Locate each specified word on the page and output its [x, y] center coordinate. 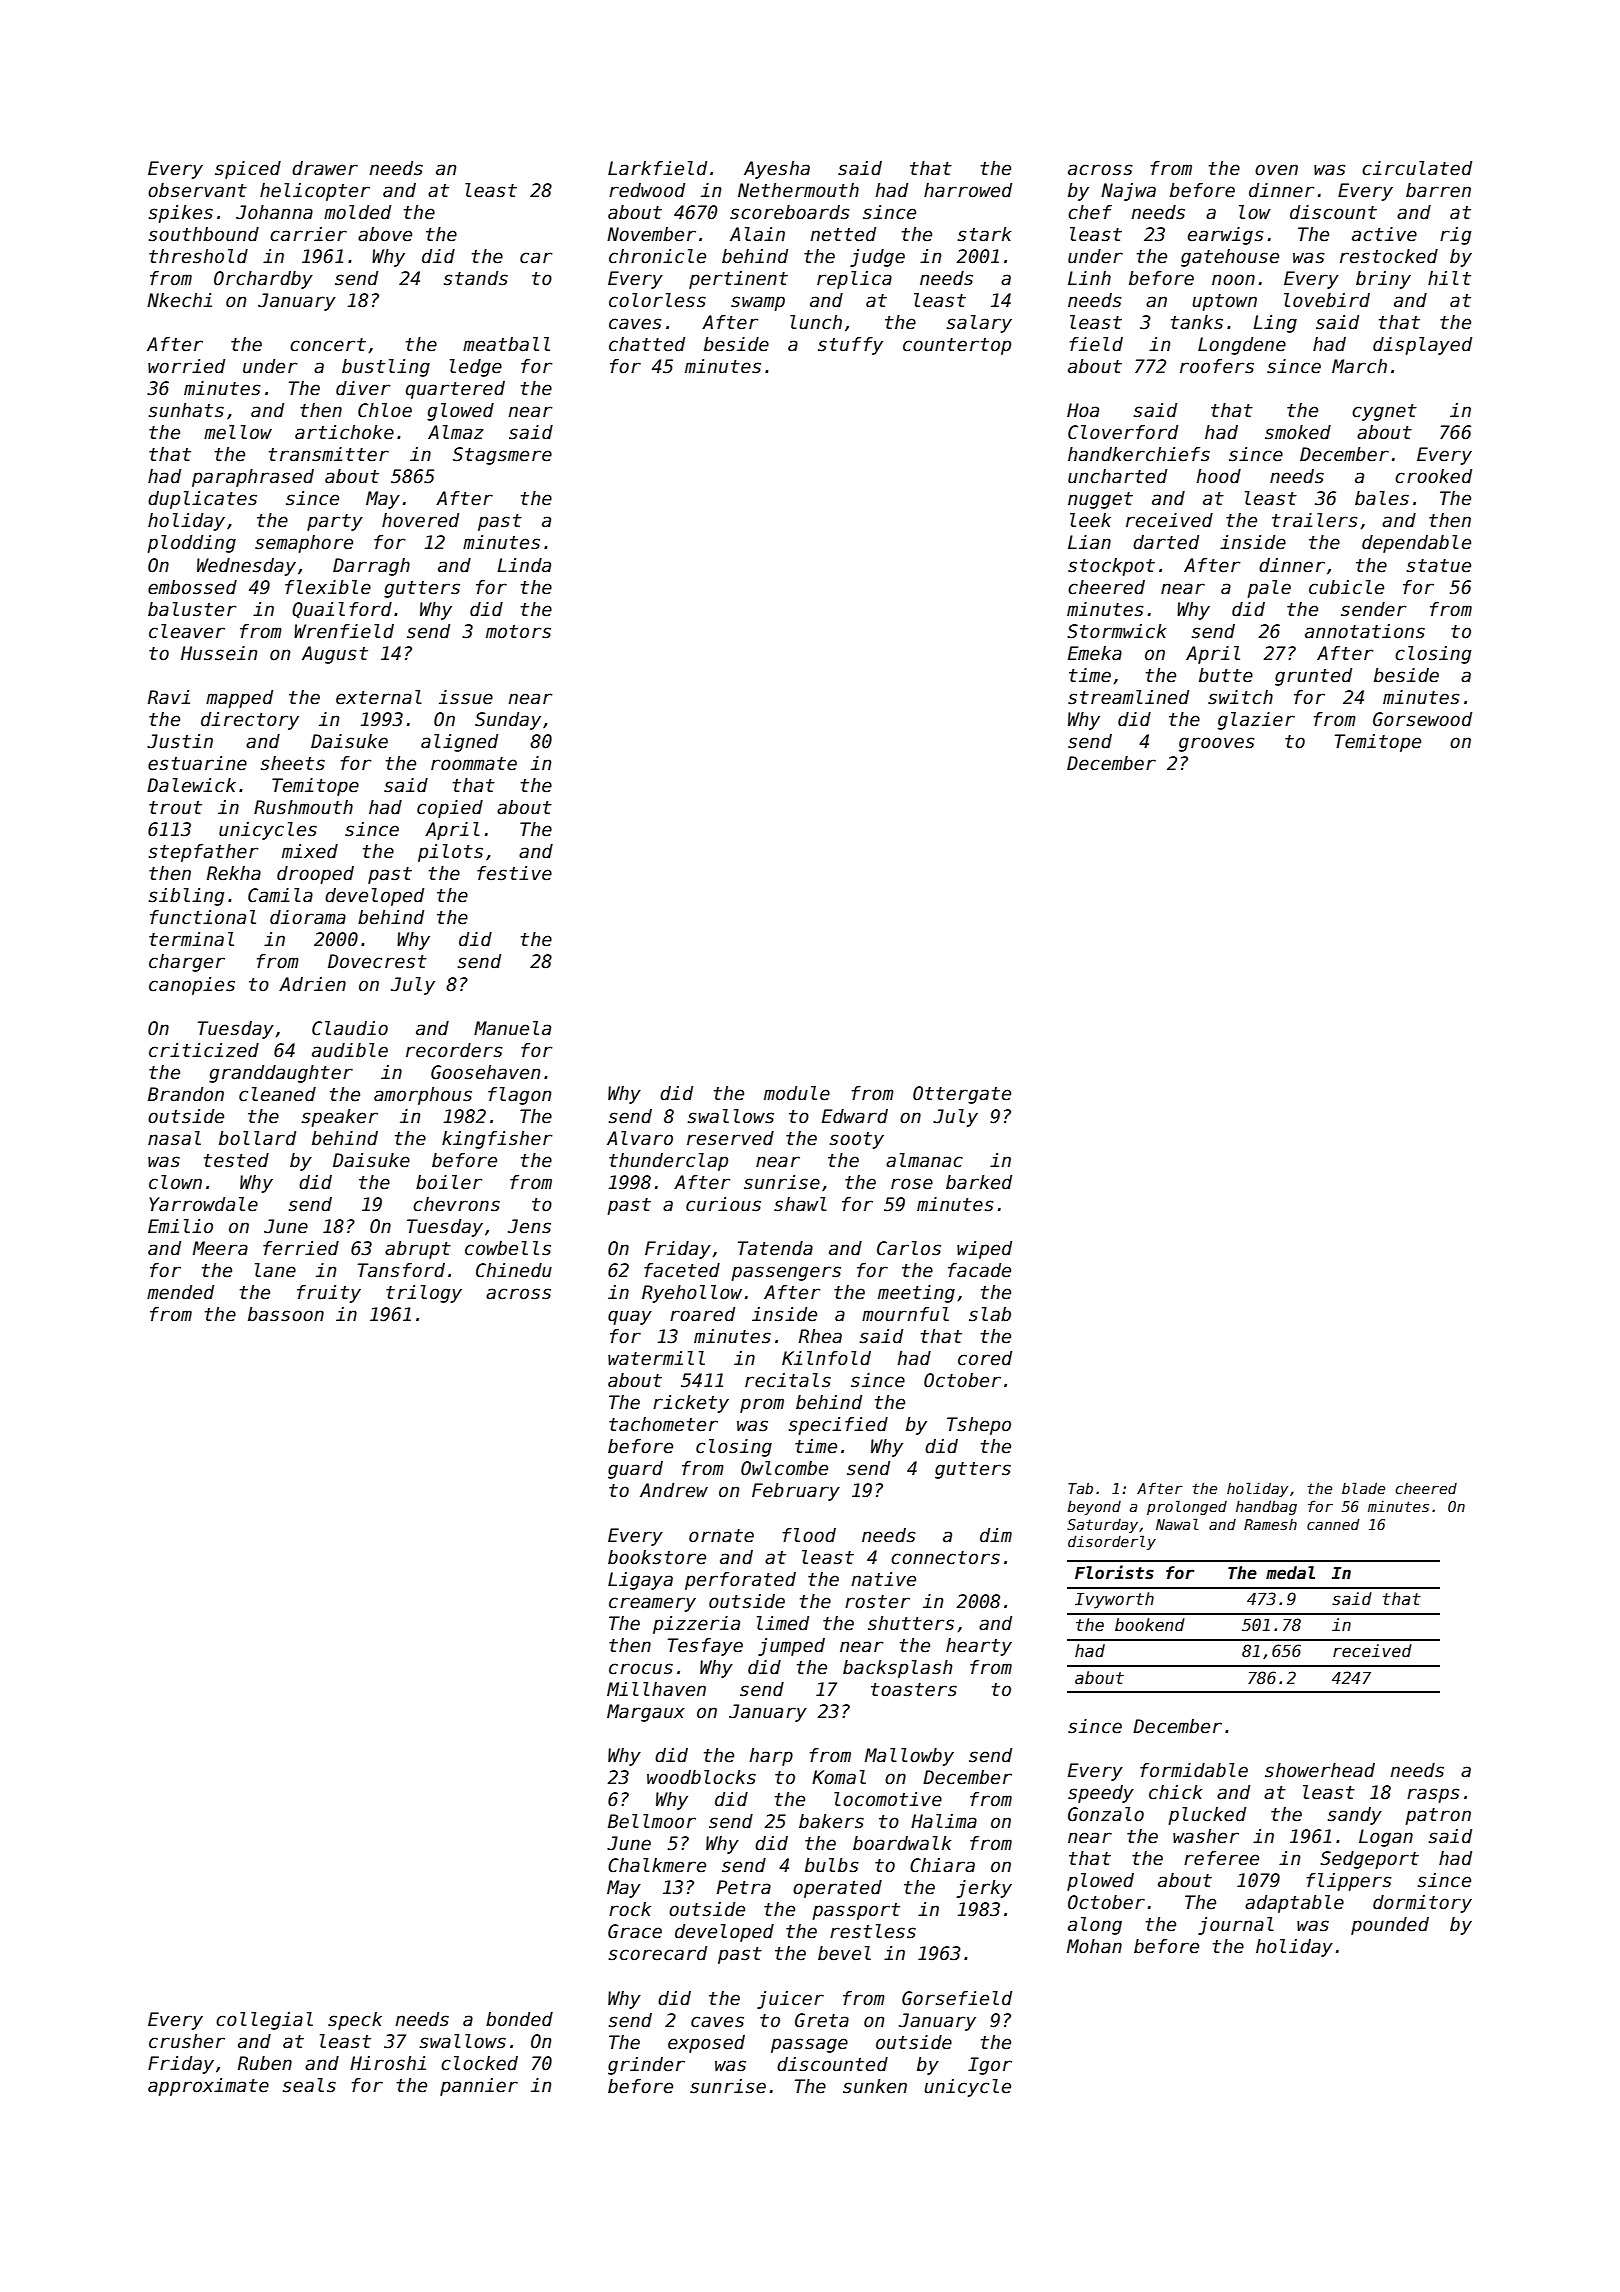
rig [1456, 236]
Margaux [646, 1713]
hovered [420, 520]
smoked [1298, 432]
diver [363, 388]
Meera [220, 1248]
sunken [875, 2086]
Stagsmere [502, 456]
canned [1333, 1524]
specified [838, 1426]
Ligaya [640, 1581]
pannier [479, 2087]
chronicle [657, 256]
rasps [1433, 1795]
